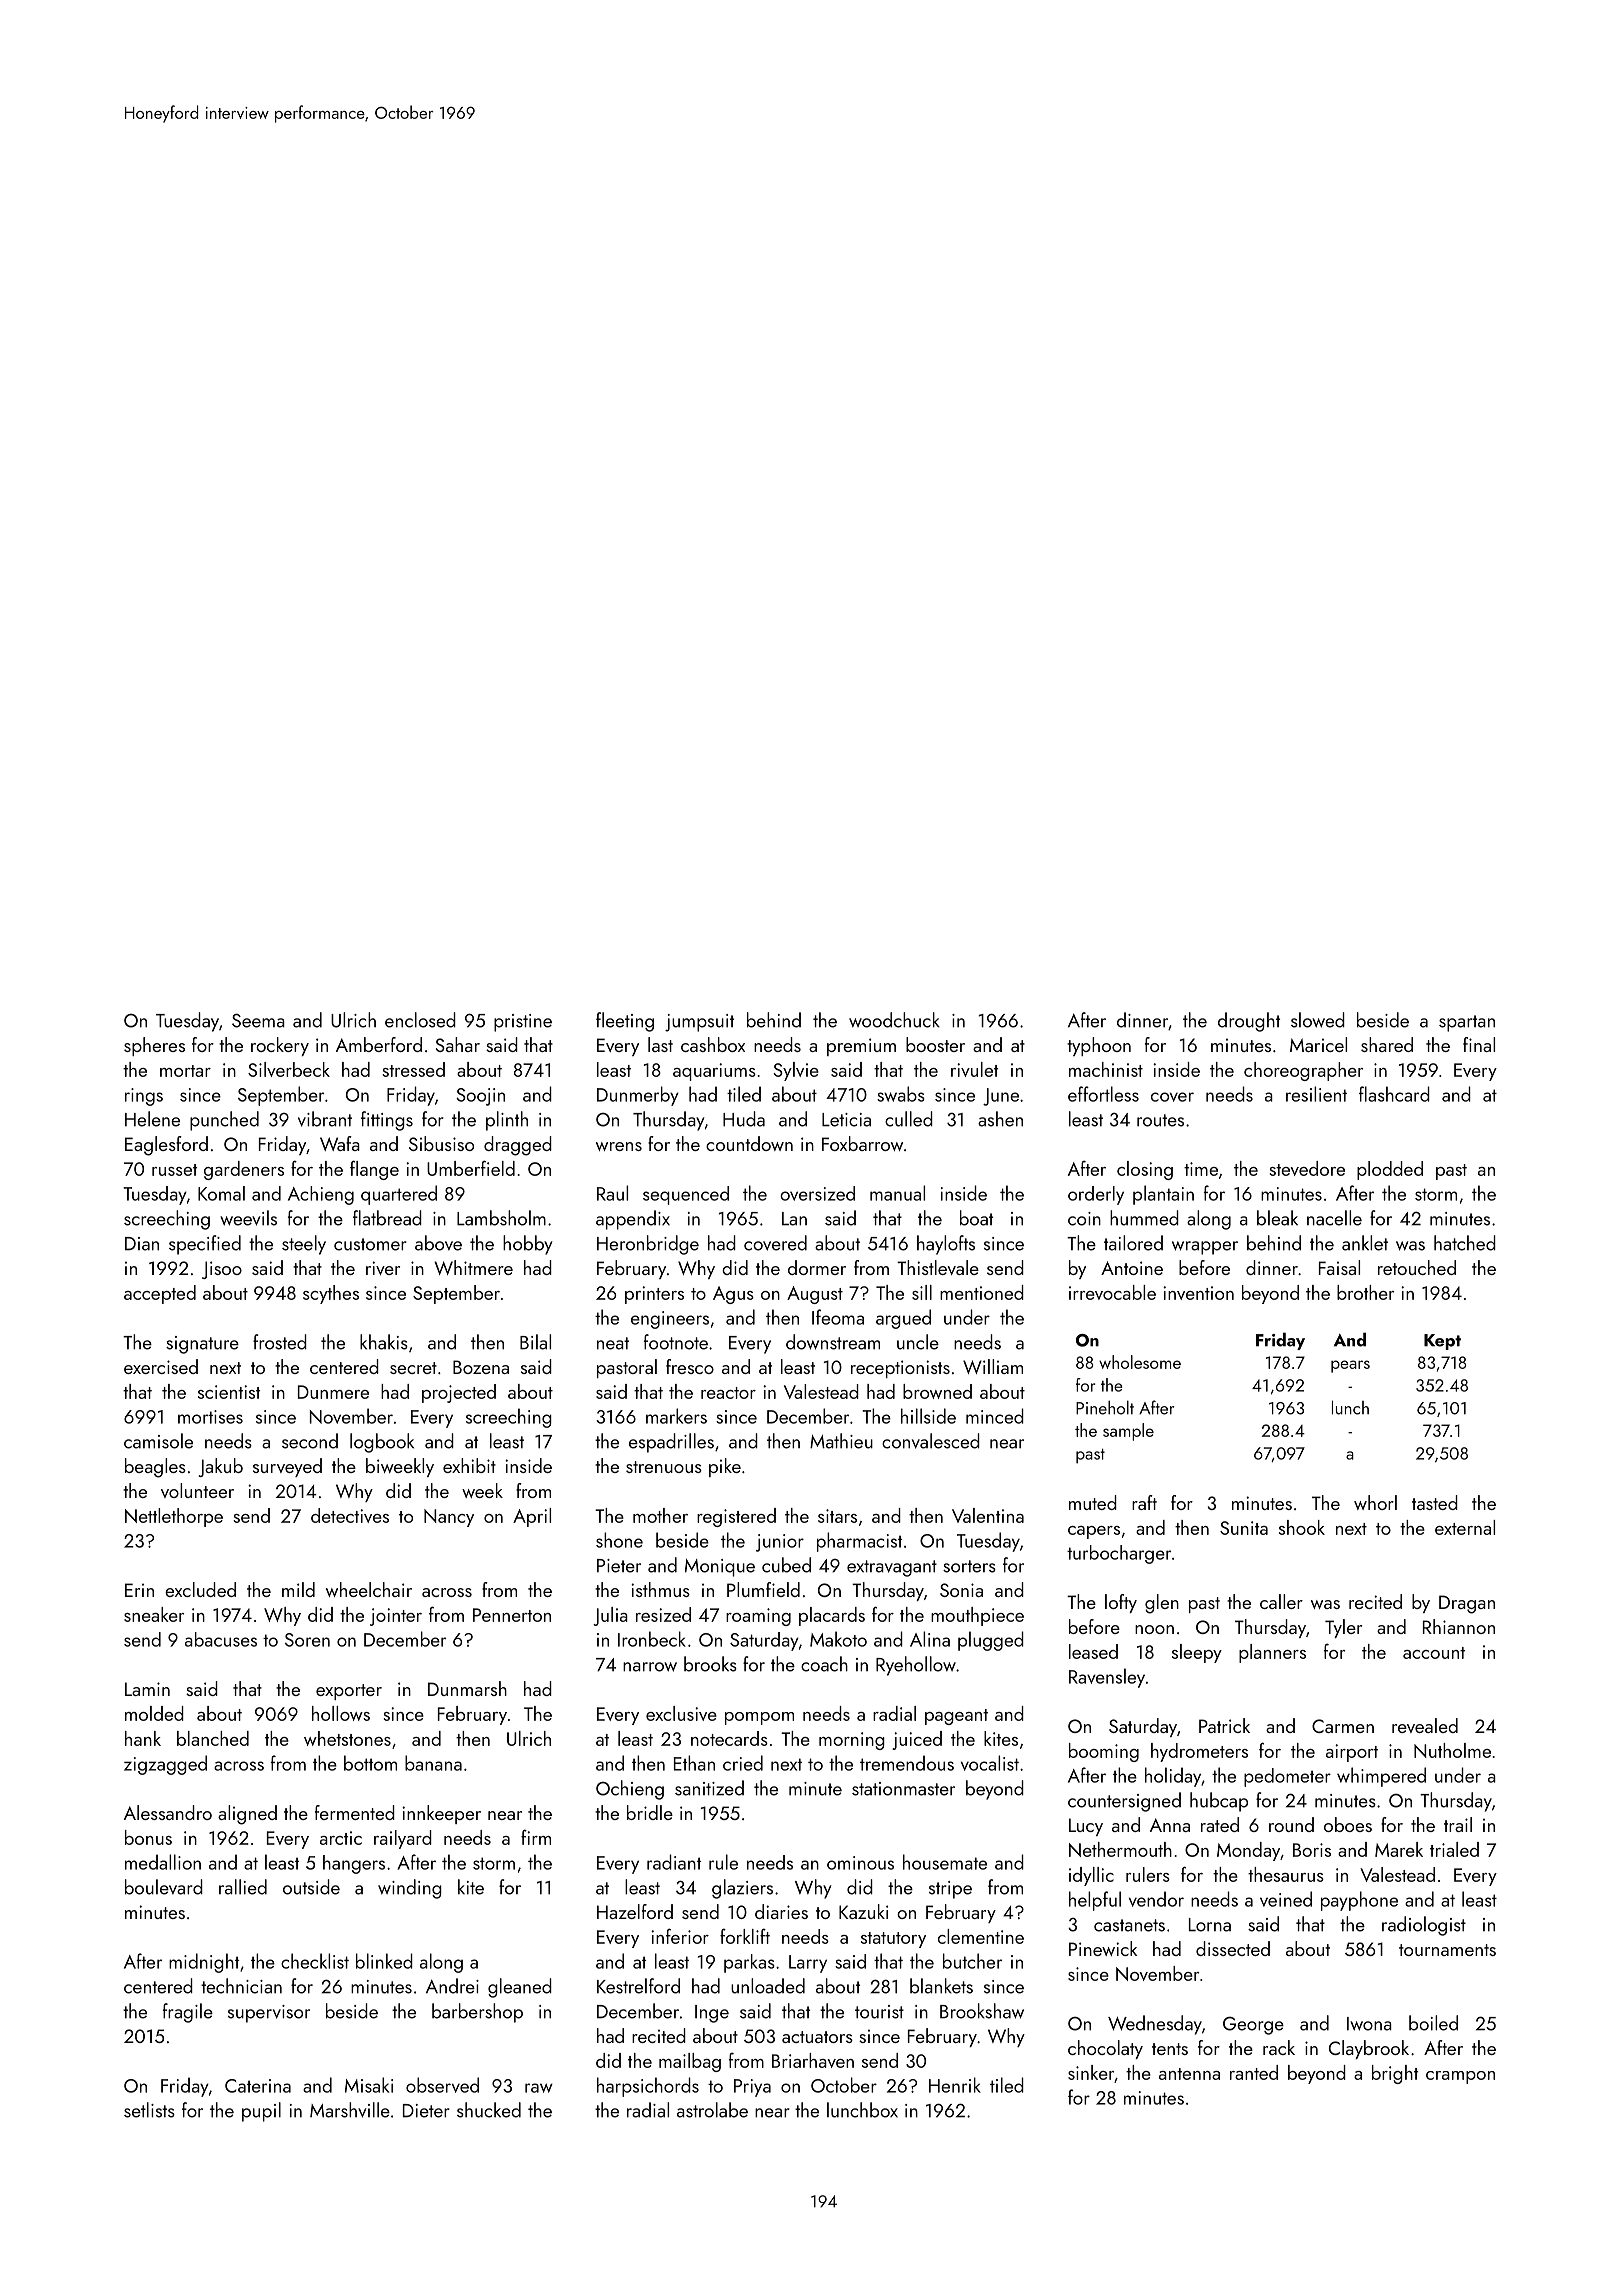 Image resolution: width=1620 pixels, height=2292 pixels. I want to click on minced, so click(995, 1416).
